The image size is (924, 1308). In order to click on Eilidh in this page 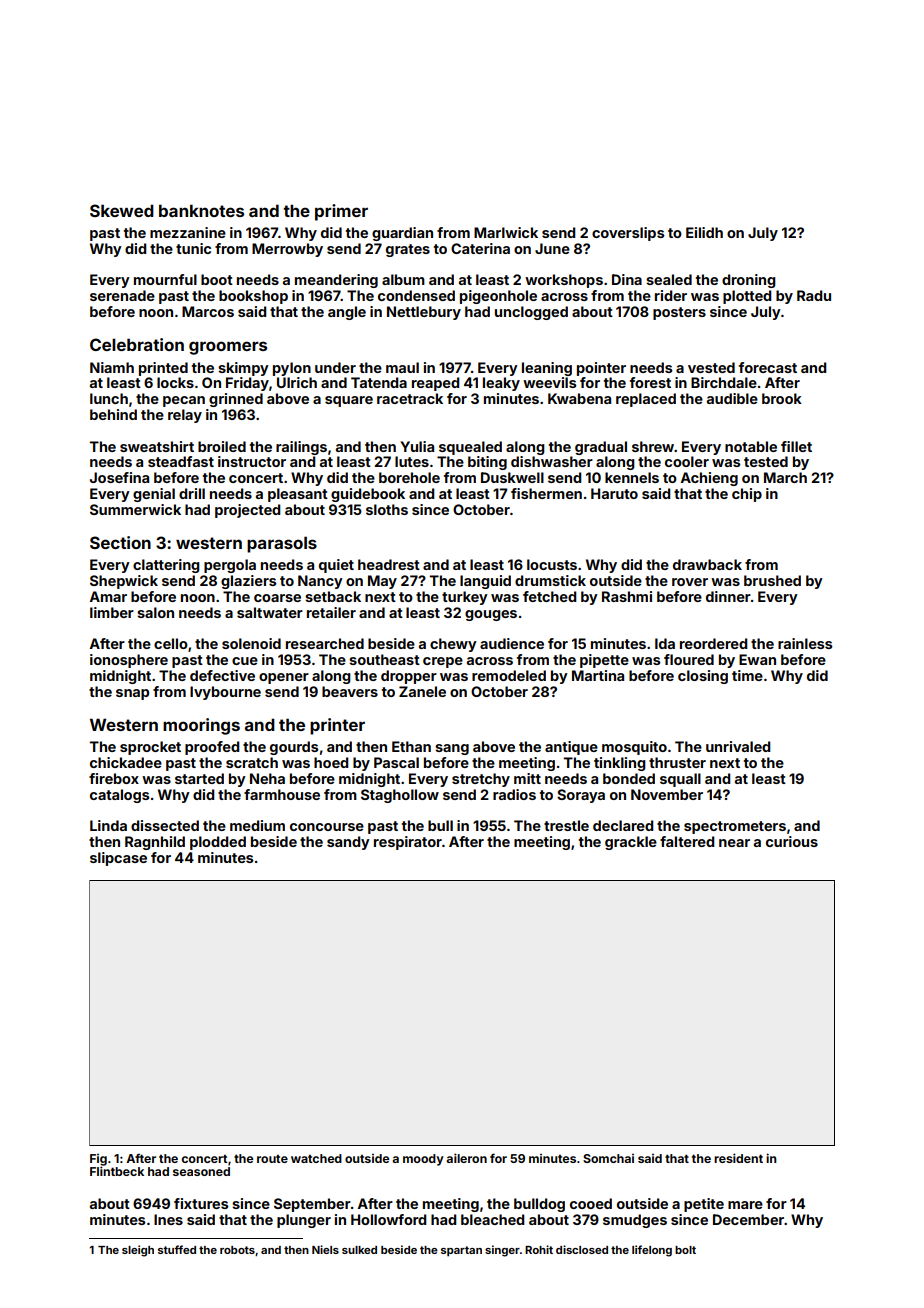, I will do `click(704, 232)`.
